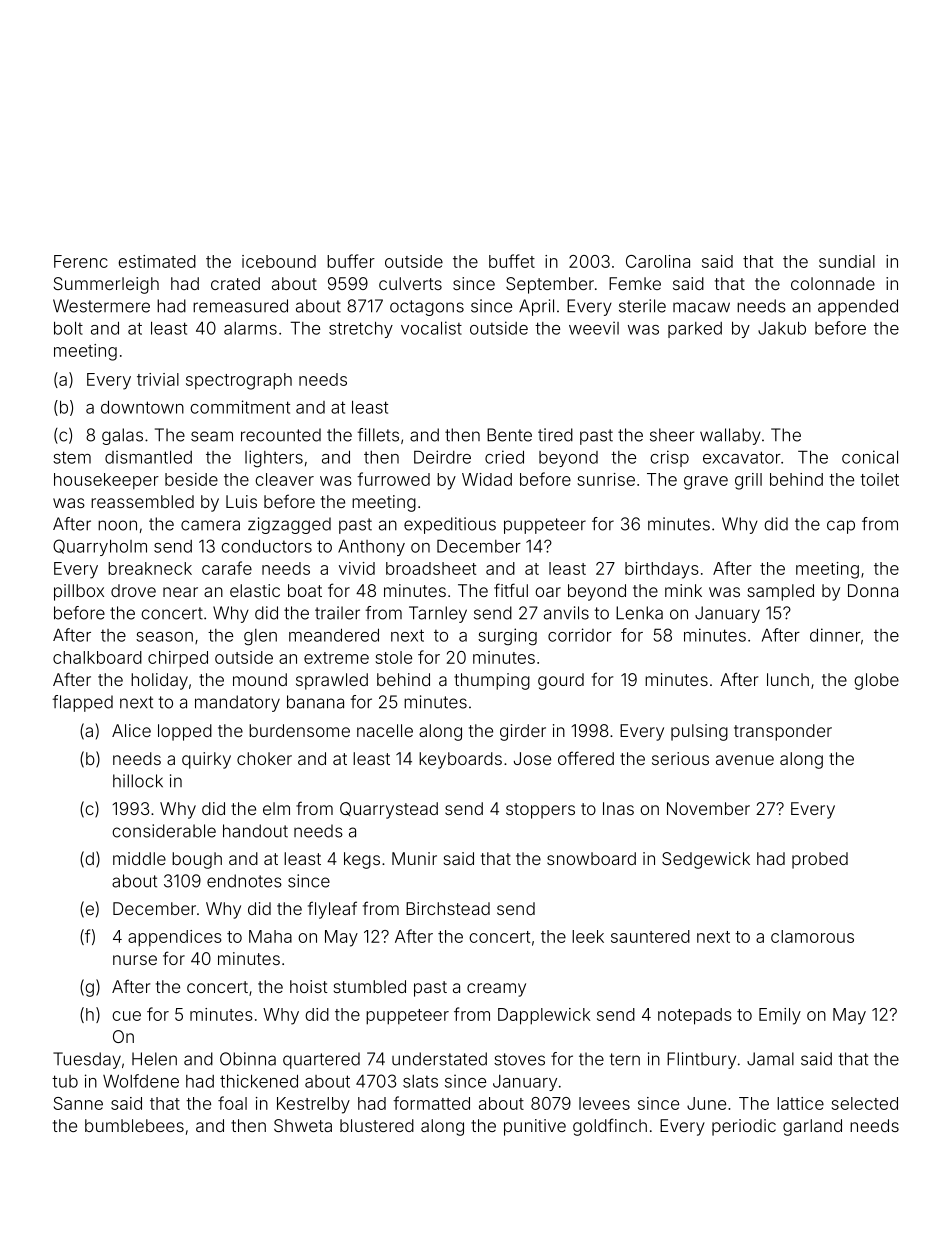 The height and width of the page is (1233, 952). What do you see at coordinates (870, 457) in the page?
I see `conical` at bounding box center [870, 457].
